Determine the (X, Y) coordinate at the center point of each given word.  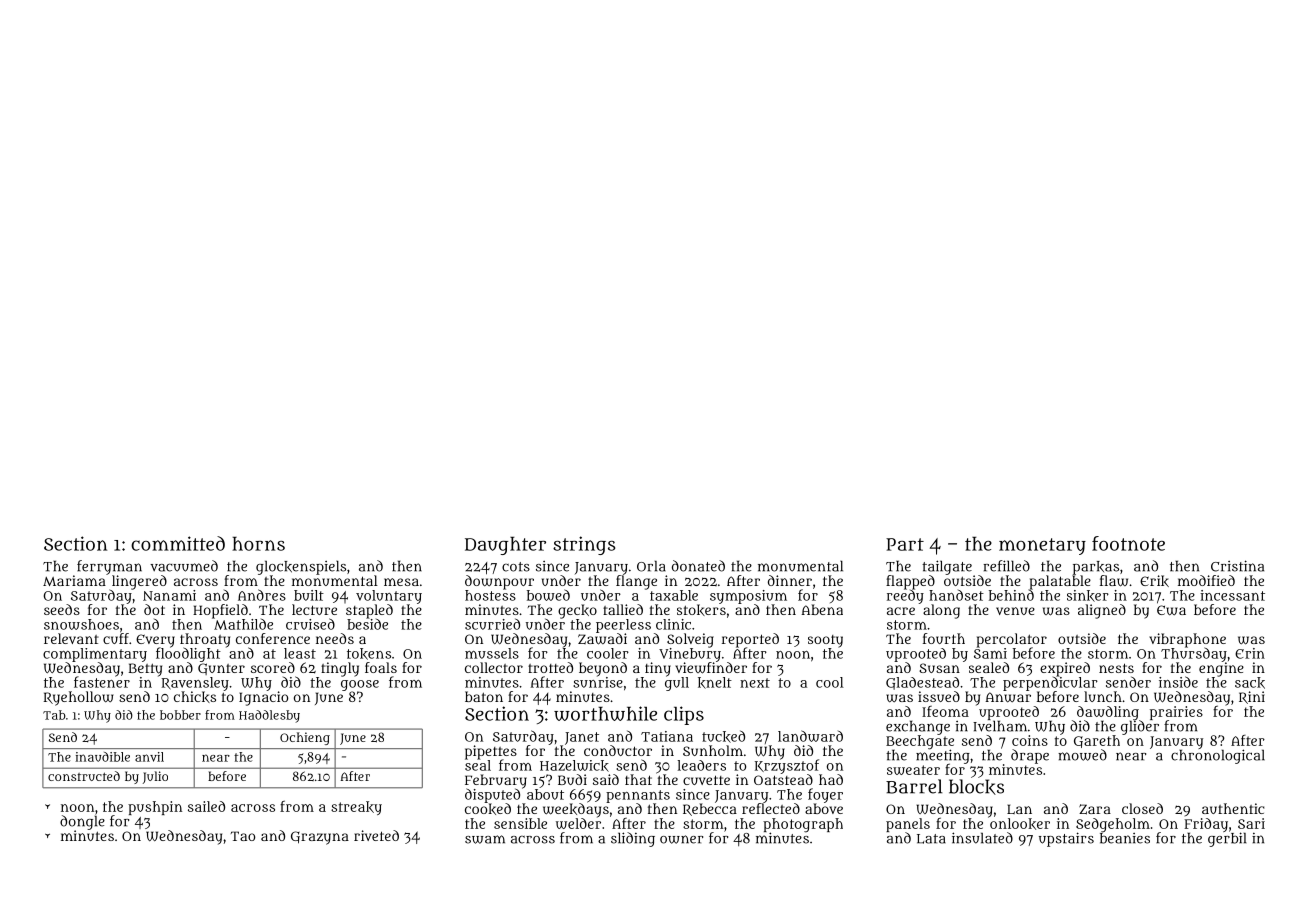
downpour (499, 582)
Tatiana (667, 736)
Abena (822, 609)
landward (810, 736)
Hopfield (220, 611)
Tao (243, 836)
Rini (1252, 697)
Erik (1154, 581)
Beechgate (920, 742)
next (755, 683)
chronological (1218, 756)
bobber (180, 715)
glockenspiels (301, 567)
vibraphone (1187, 640)
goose (360, 685)
